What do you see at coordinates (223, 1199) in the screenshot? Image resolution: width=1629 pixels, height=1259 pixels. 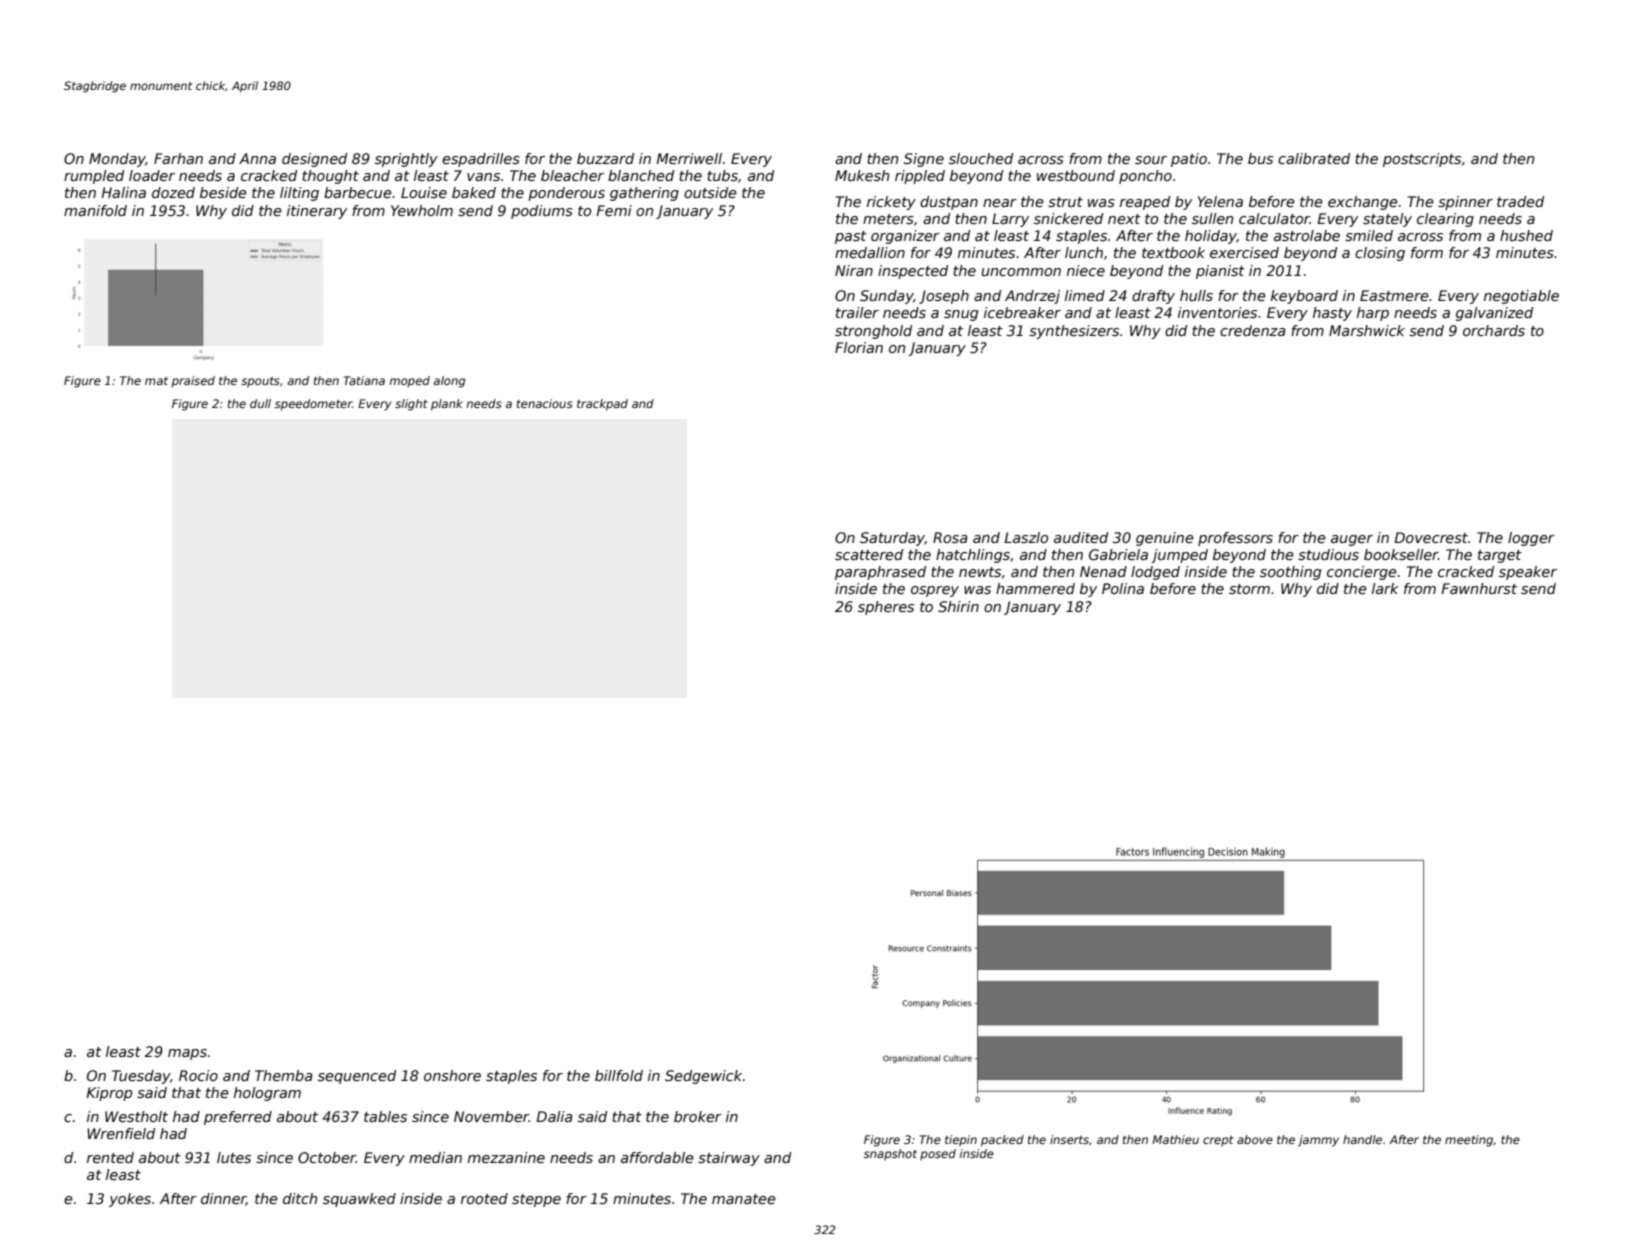 I see `dinner` at bounding box center [223, 1199].
